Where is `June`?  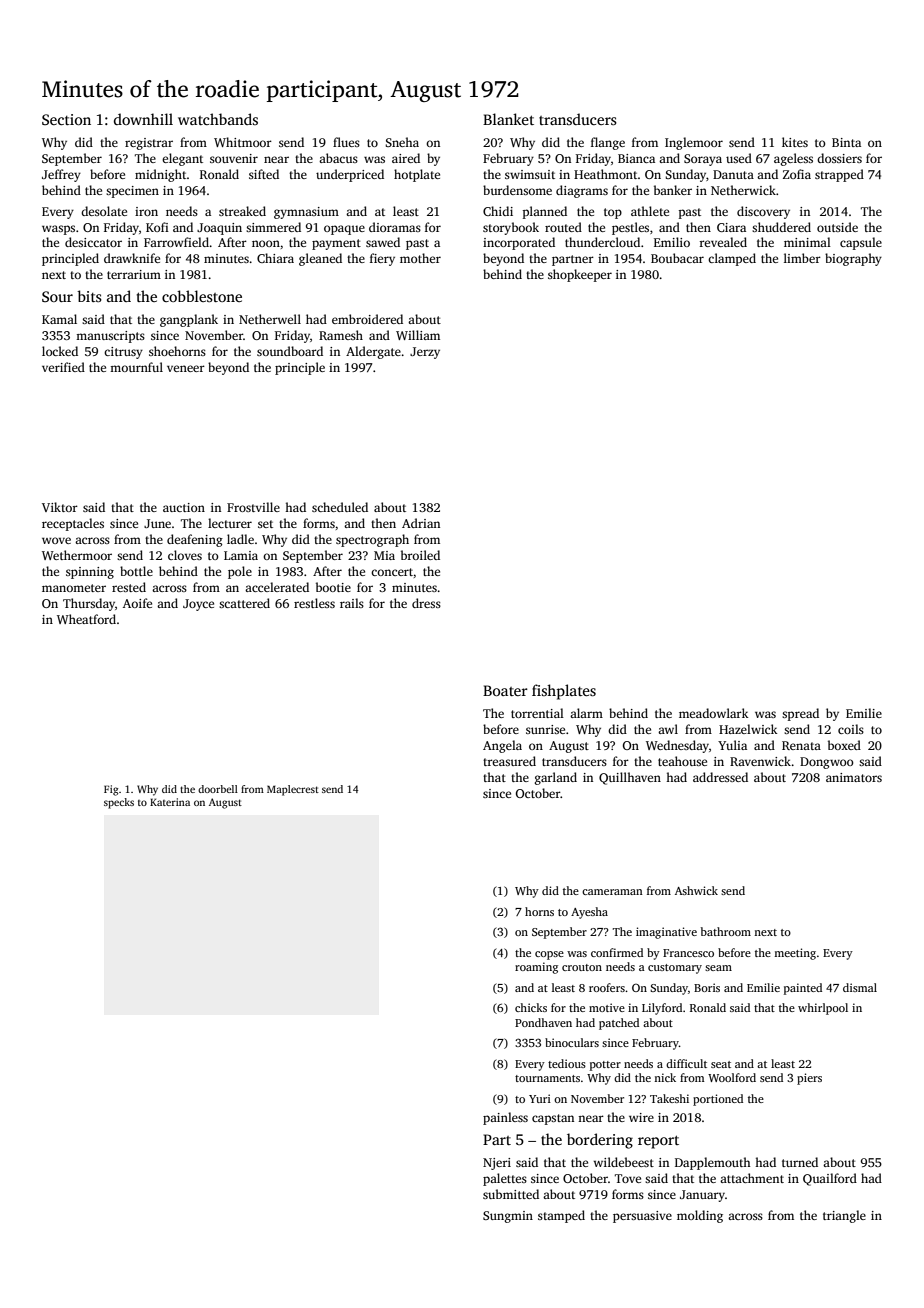 June is located at coordinates (157, 523).
